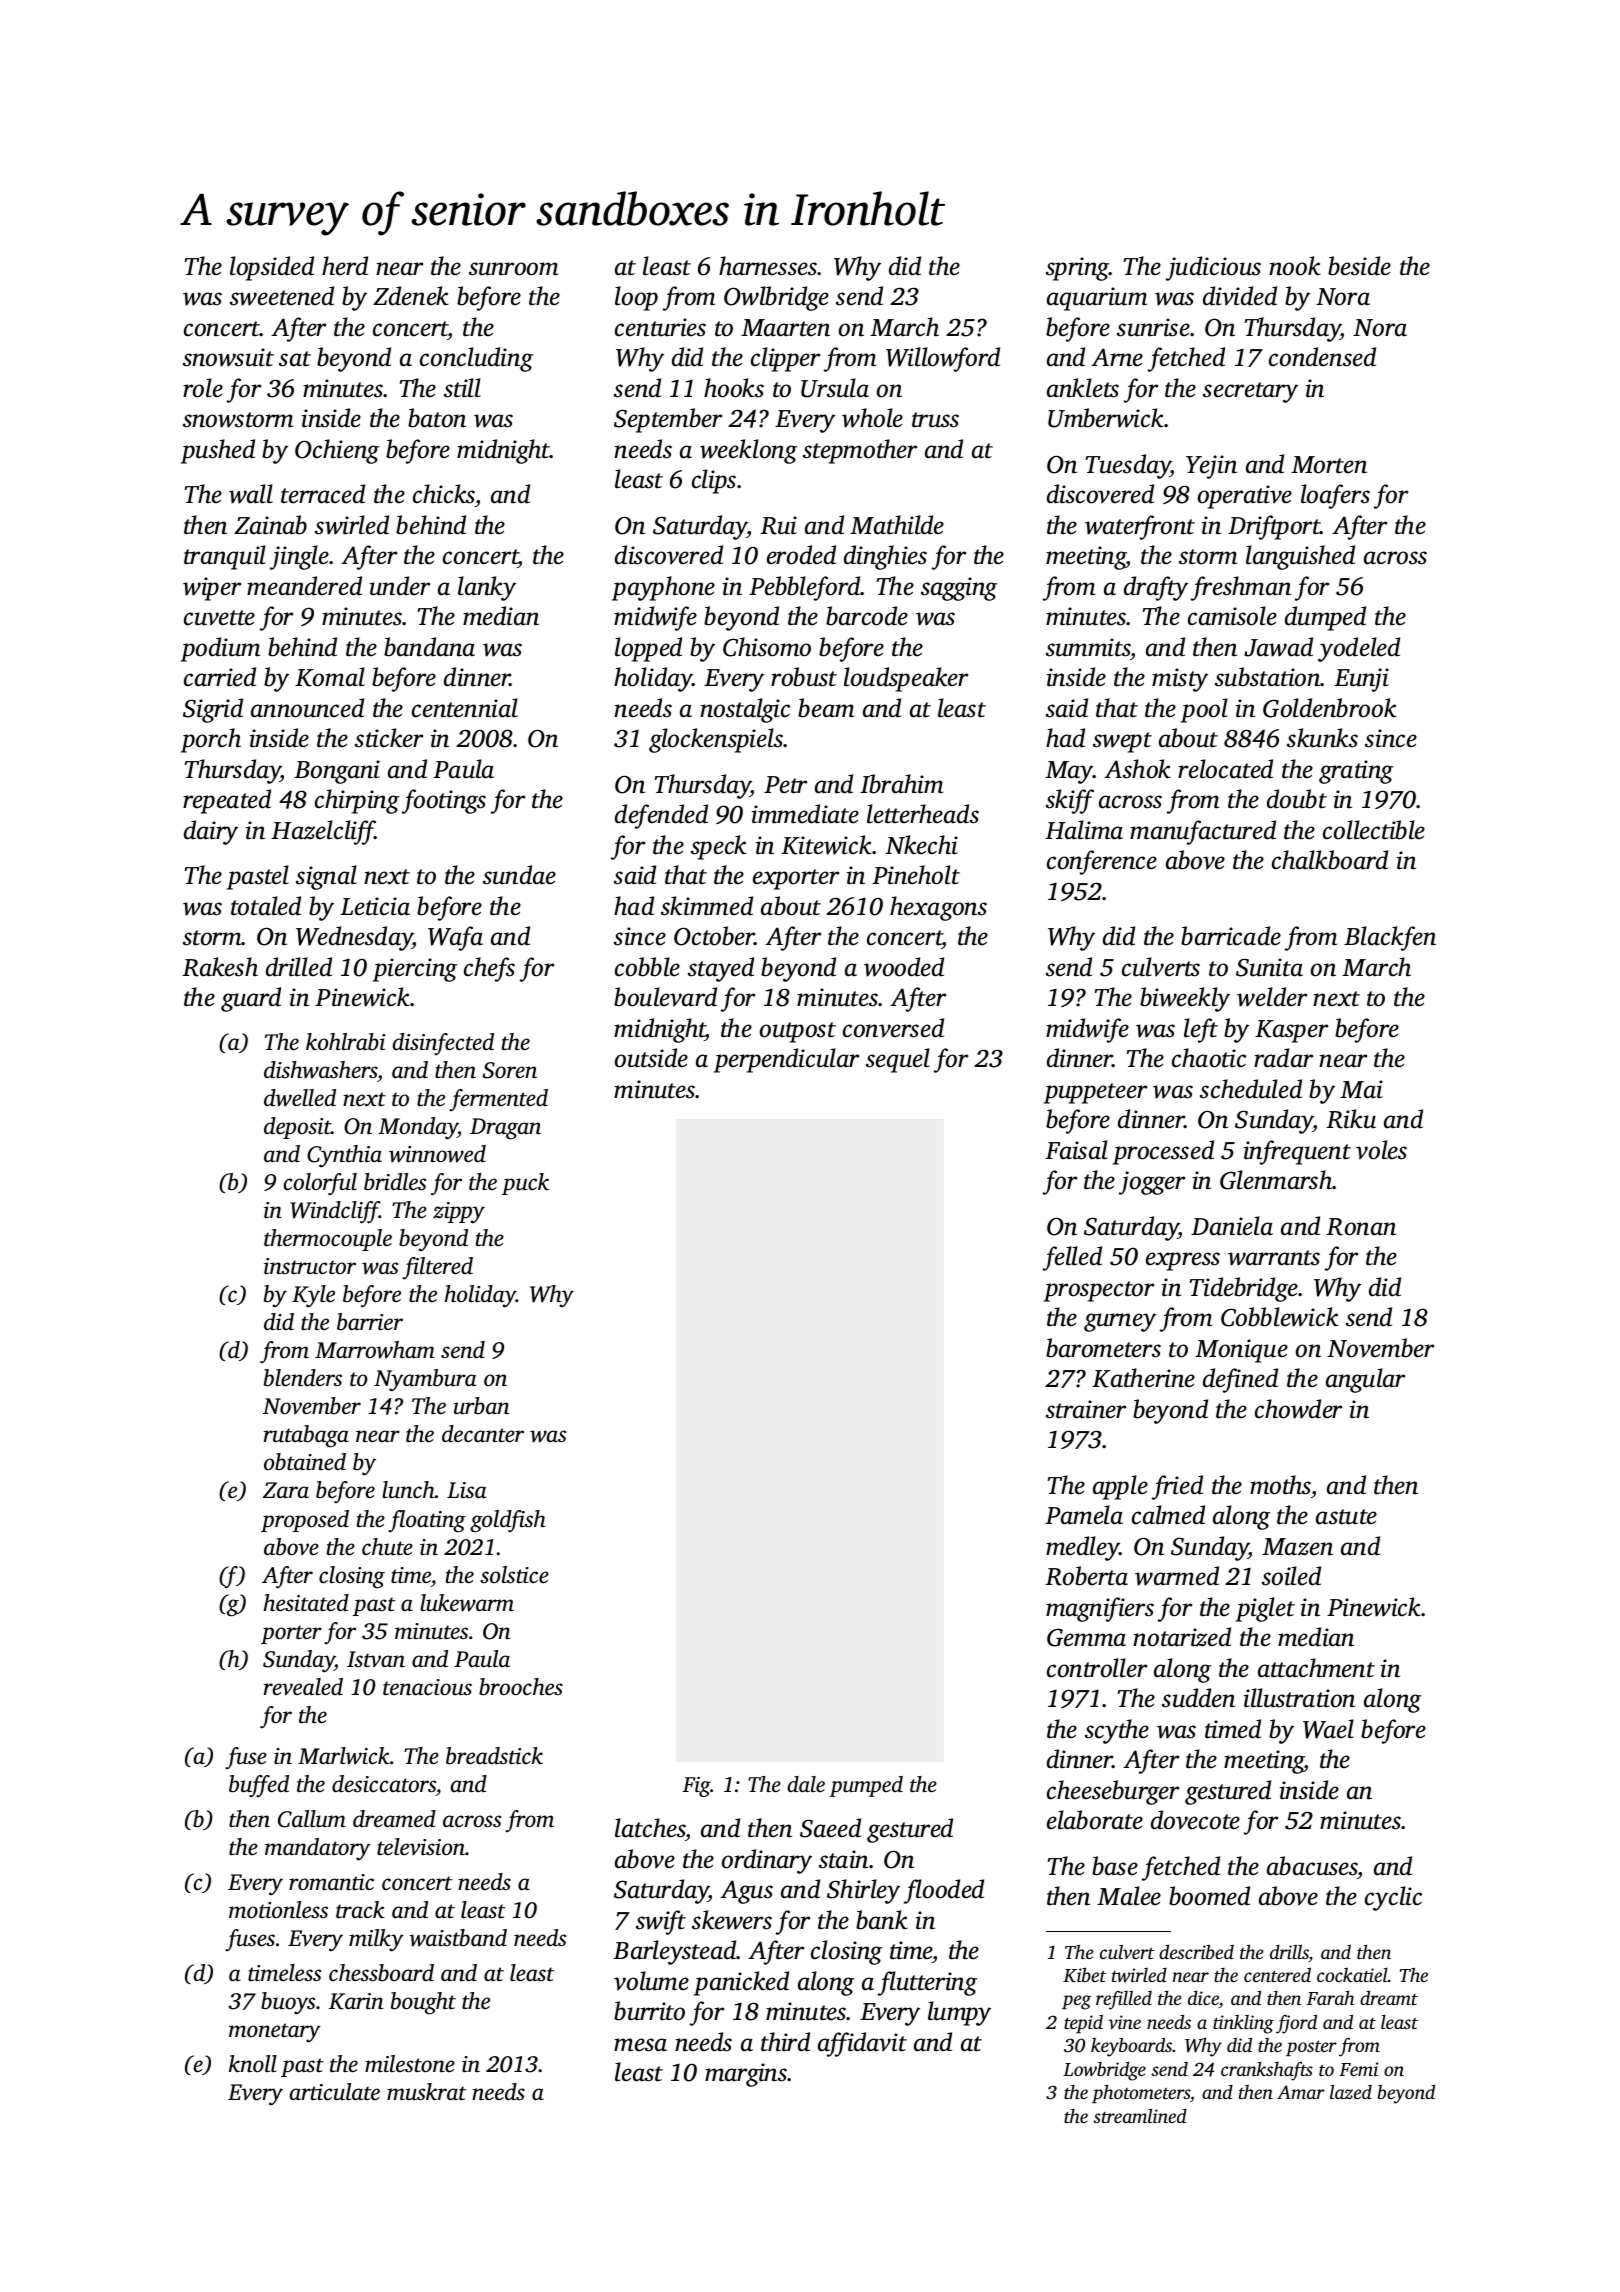 This screenshot has height=2292, width=1620. Describe the element at coordinates (778, 525) in the screenshot. I see `Rui` at that location.
